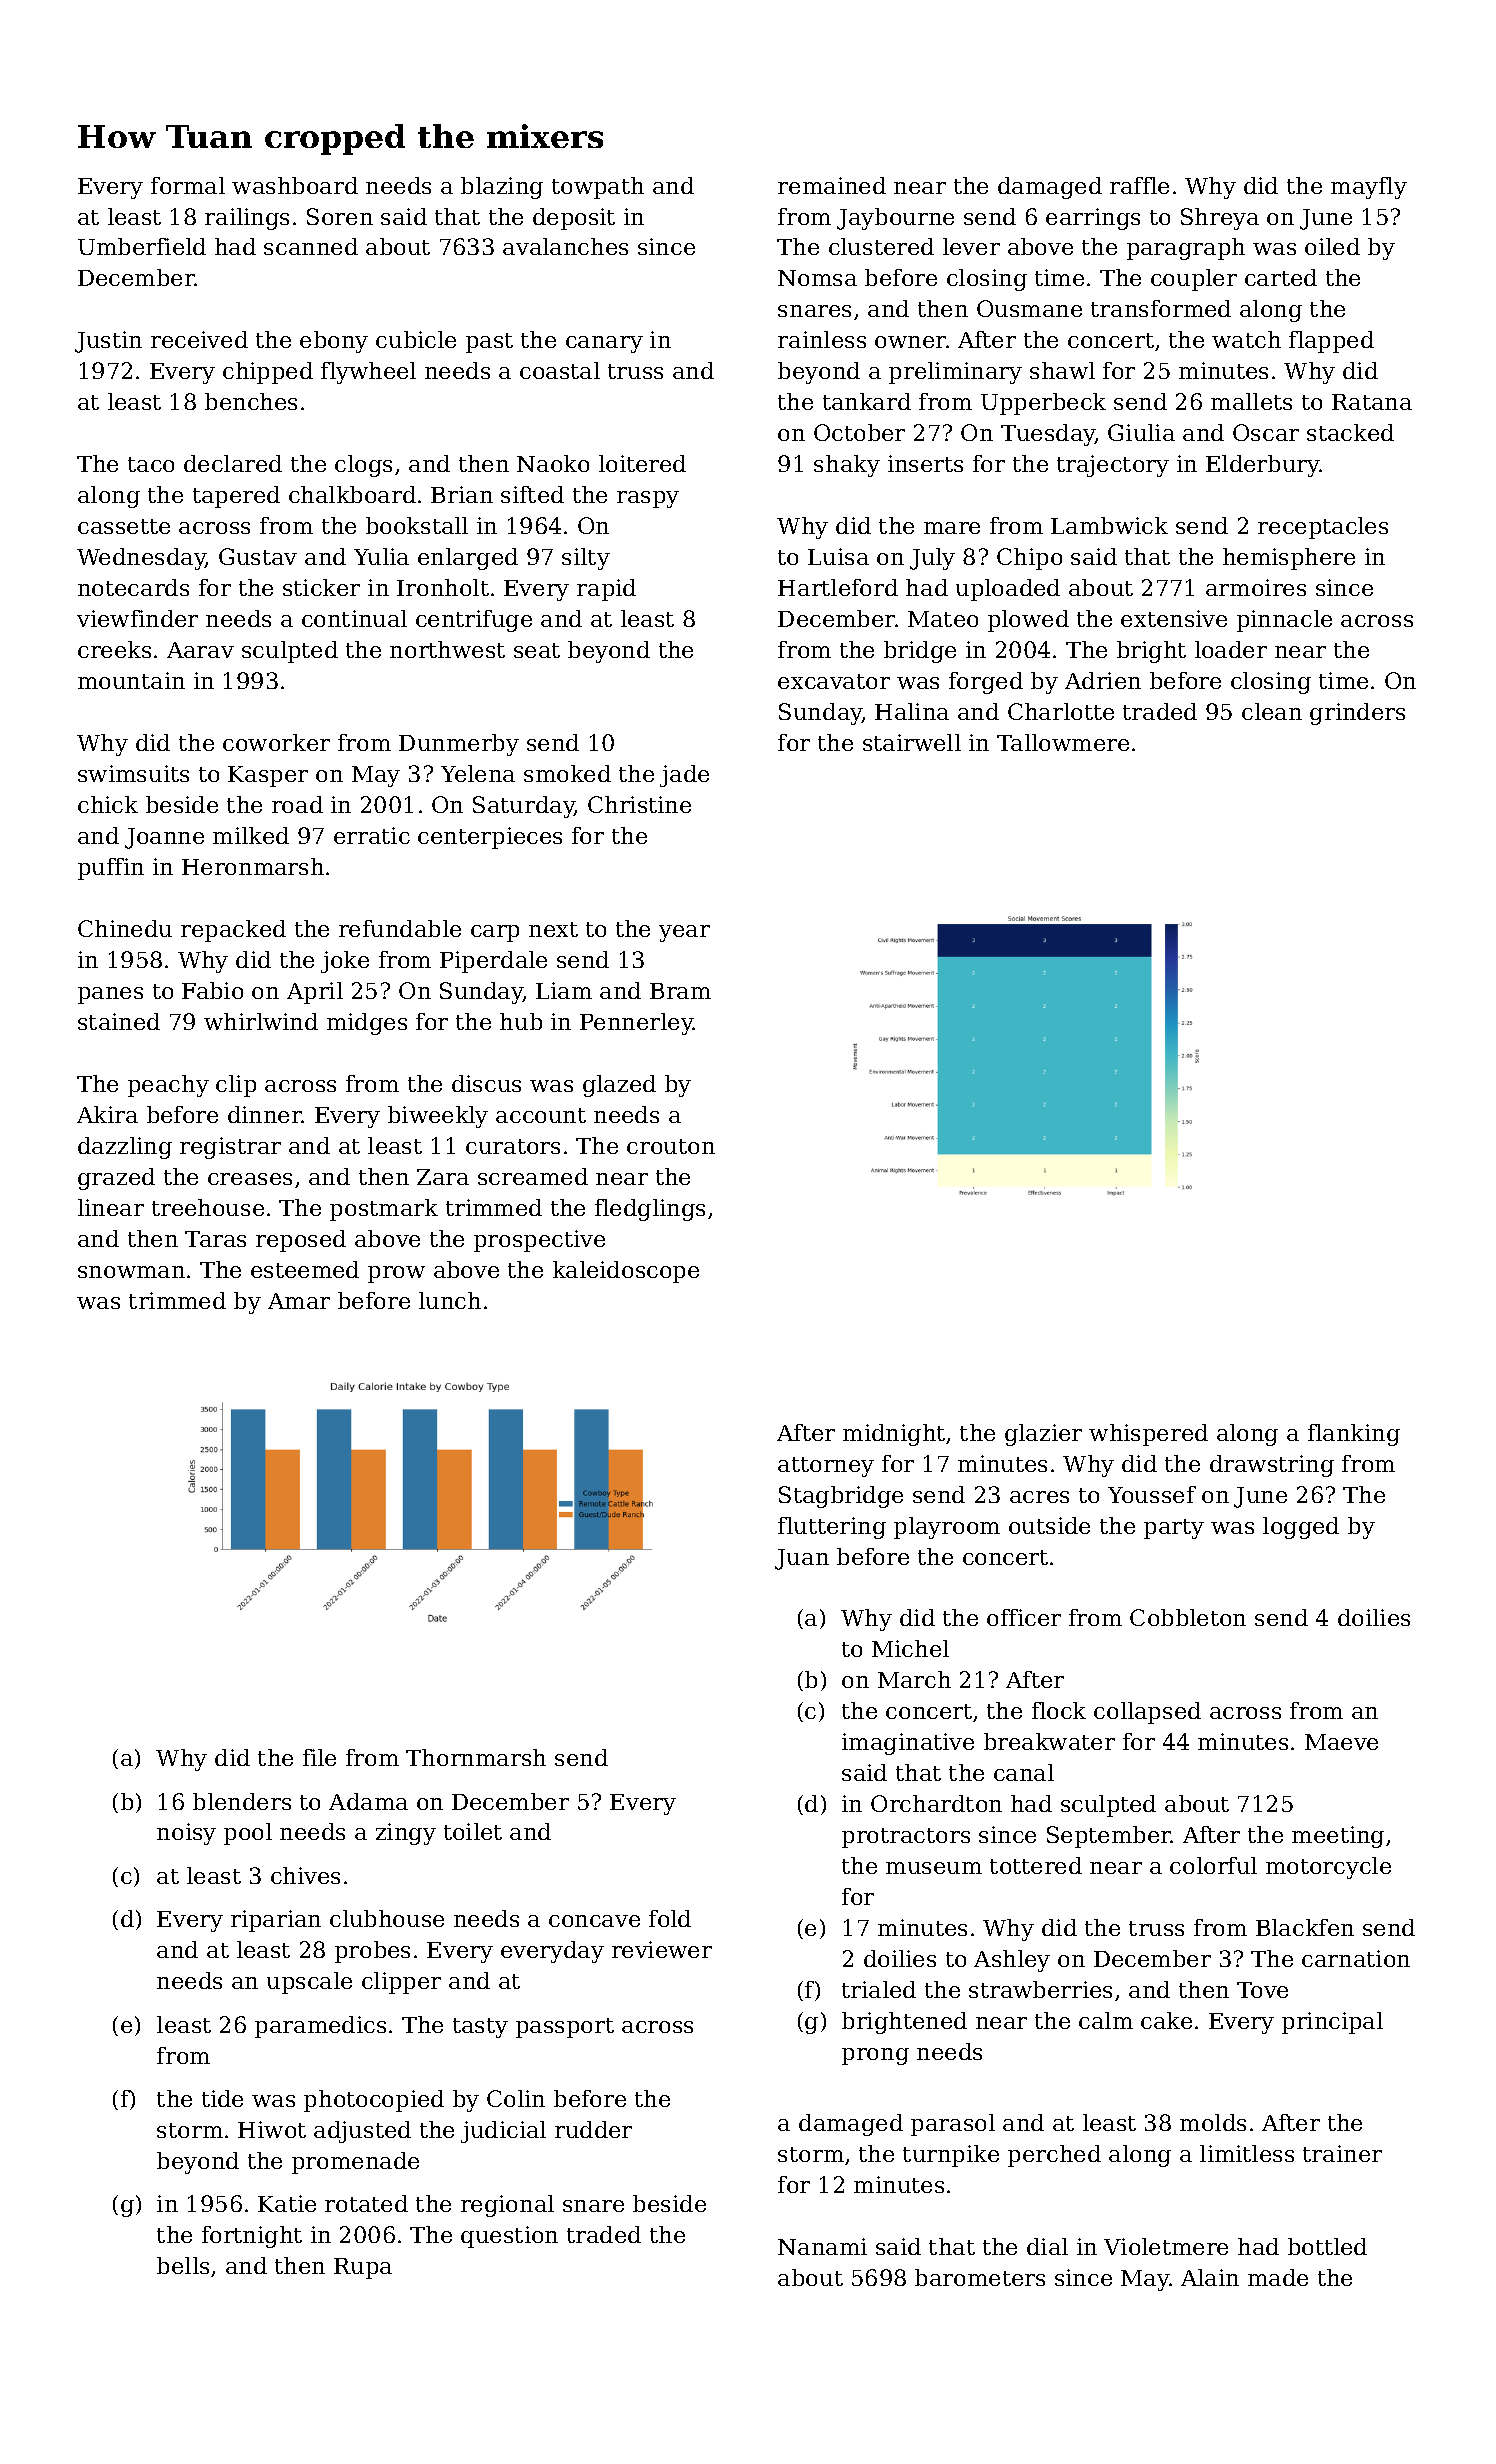 Image resolution: width=1496 pixels, height=2464 pixels. I want to click on drawstring, so click(1272, 1466).
